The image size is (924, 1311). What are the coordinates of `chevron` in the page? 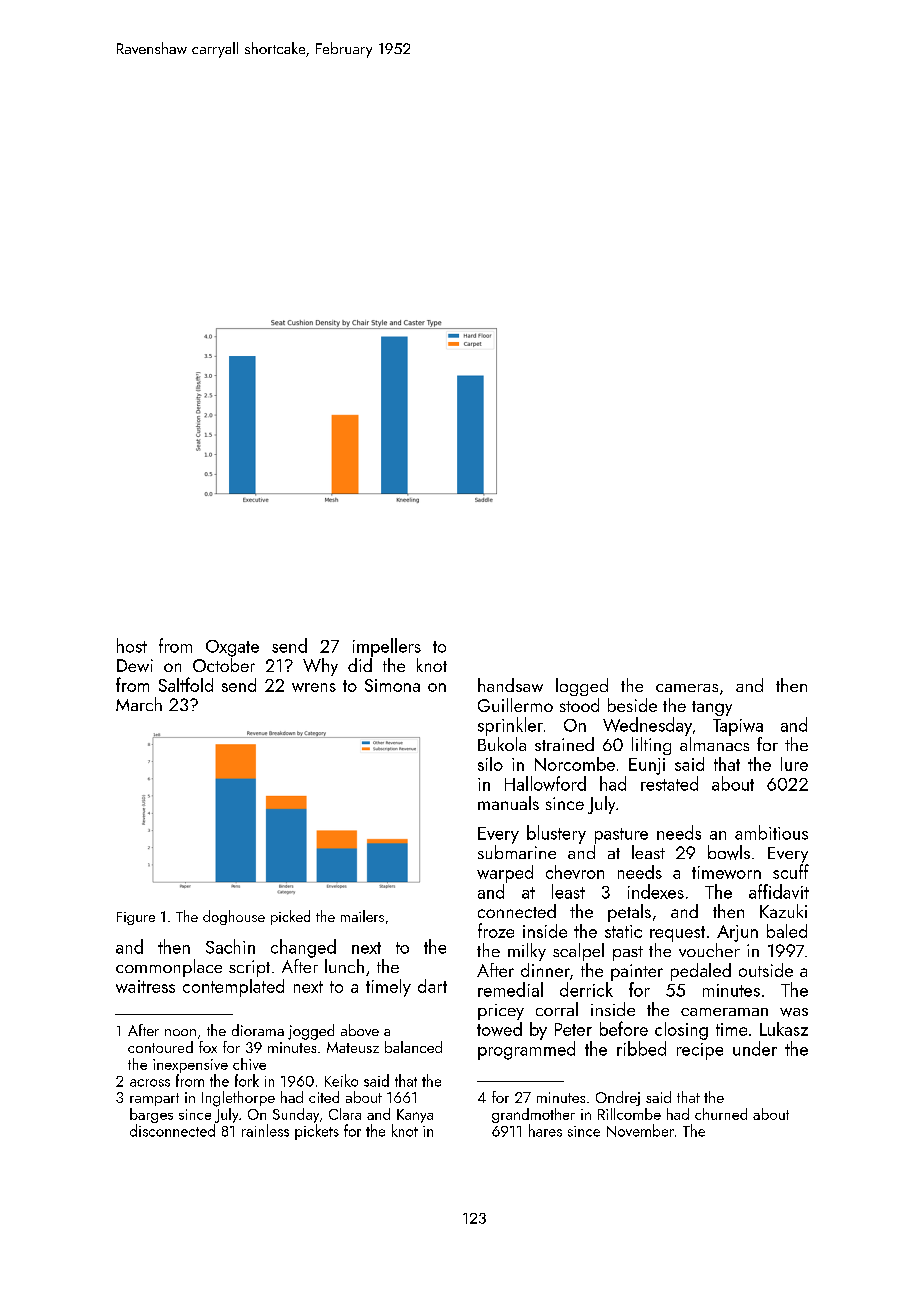 It's located at (575, 872).
